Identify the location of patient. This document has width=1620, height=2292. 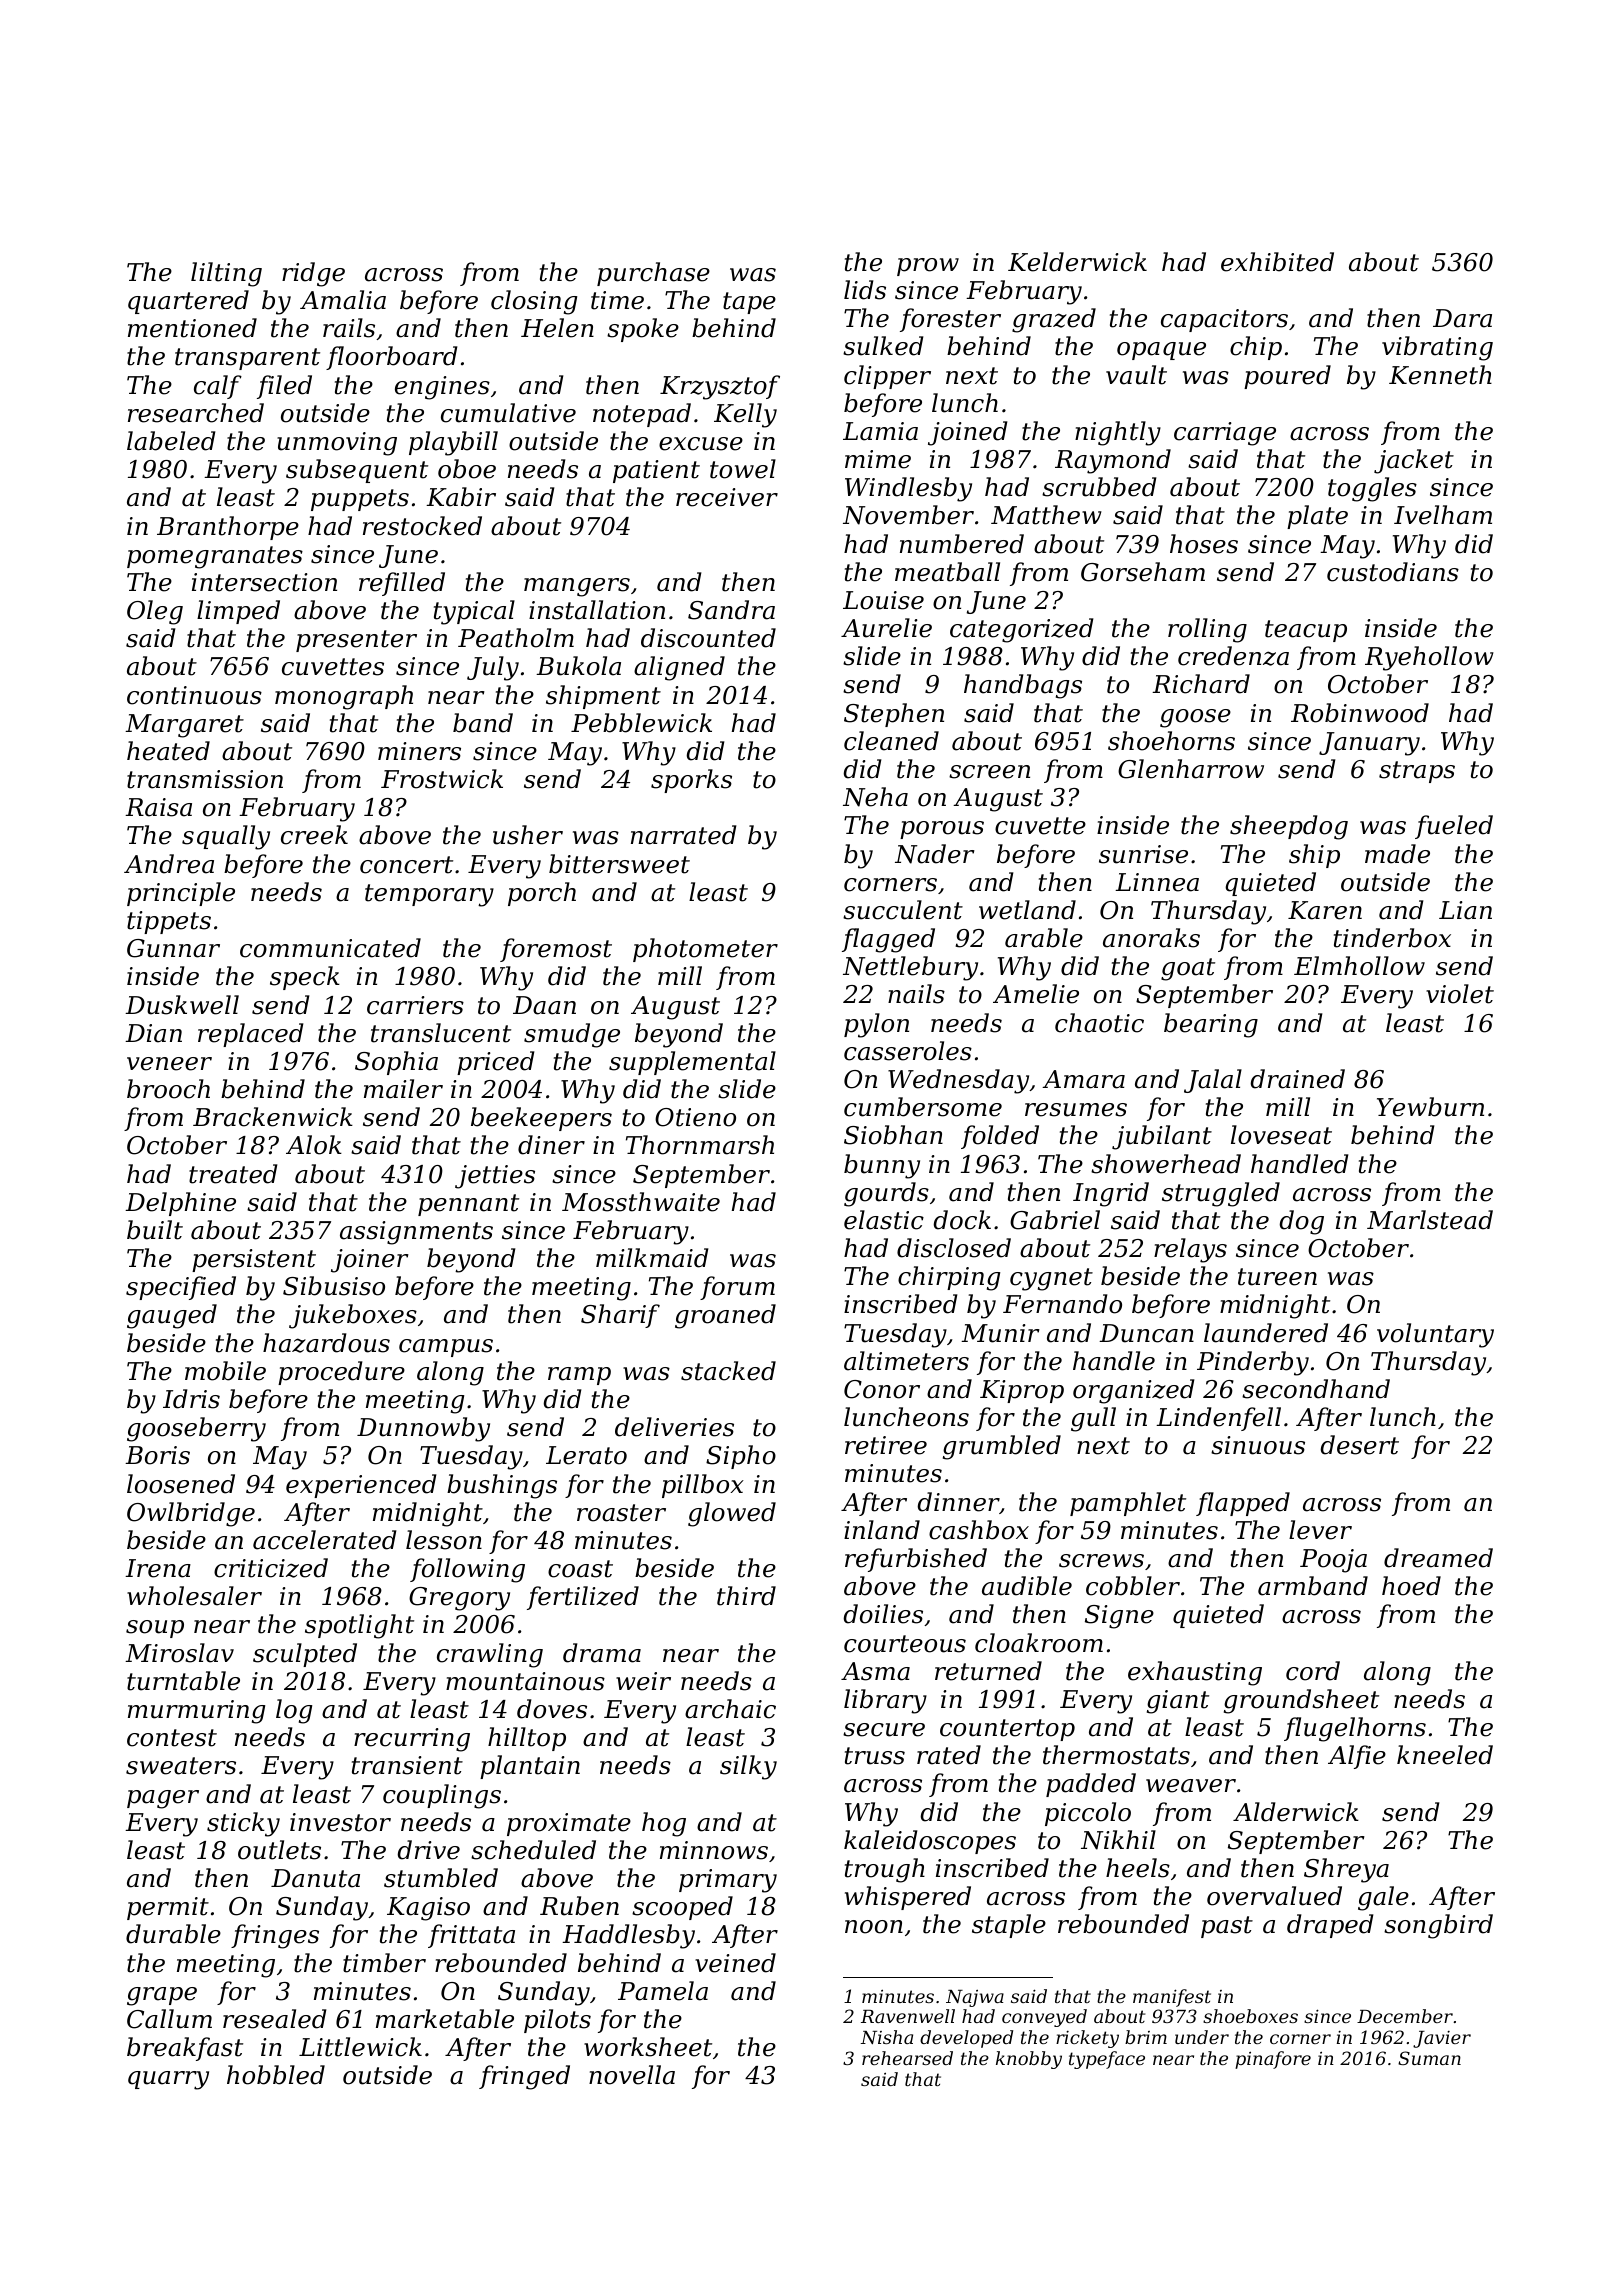
(656, 471).
